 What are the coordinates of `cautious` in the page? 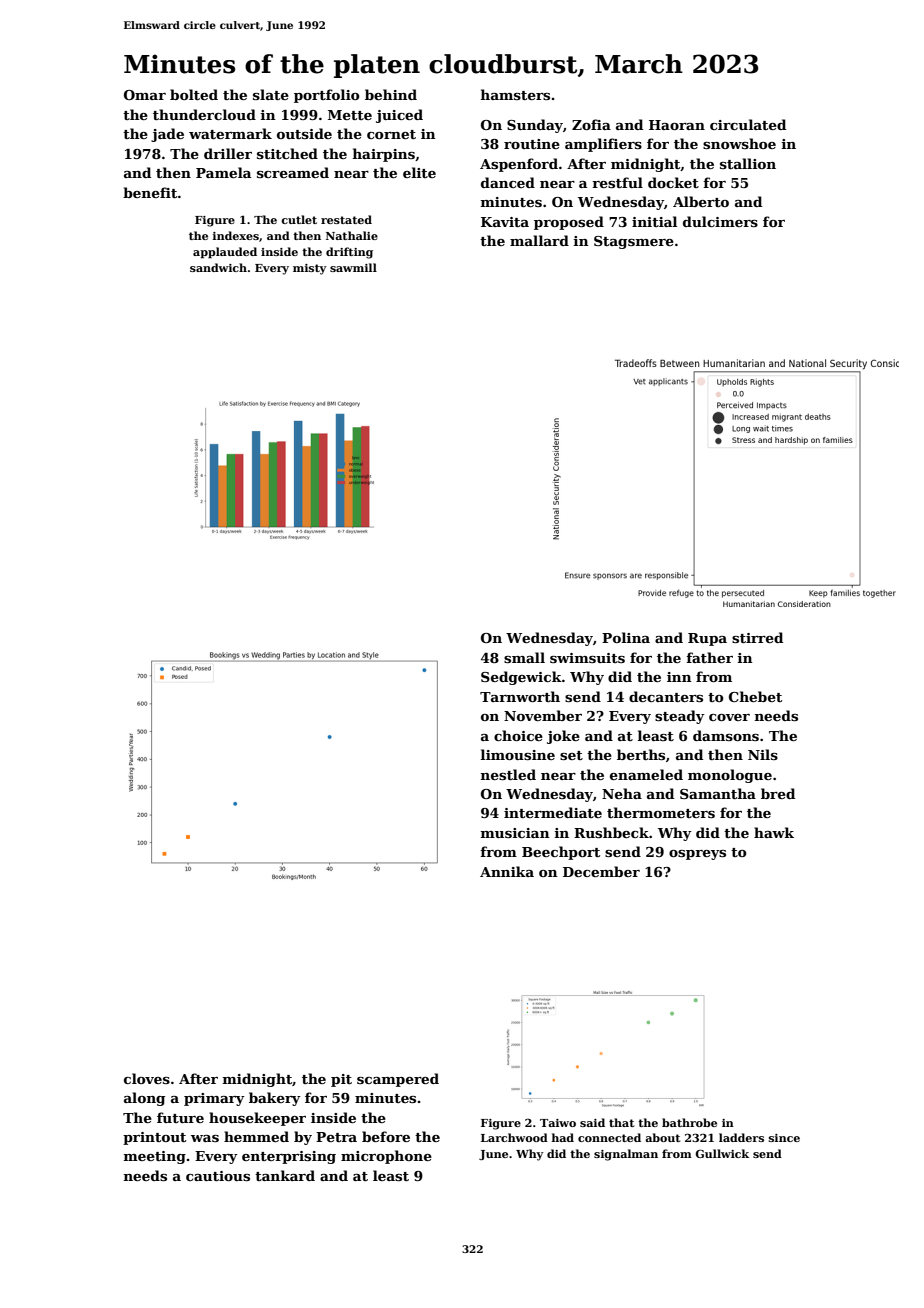 It's located at (218, 1176).
